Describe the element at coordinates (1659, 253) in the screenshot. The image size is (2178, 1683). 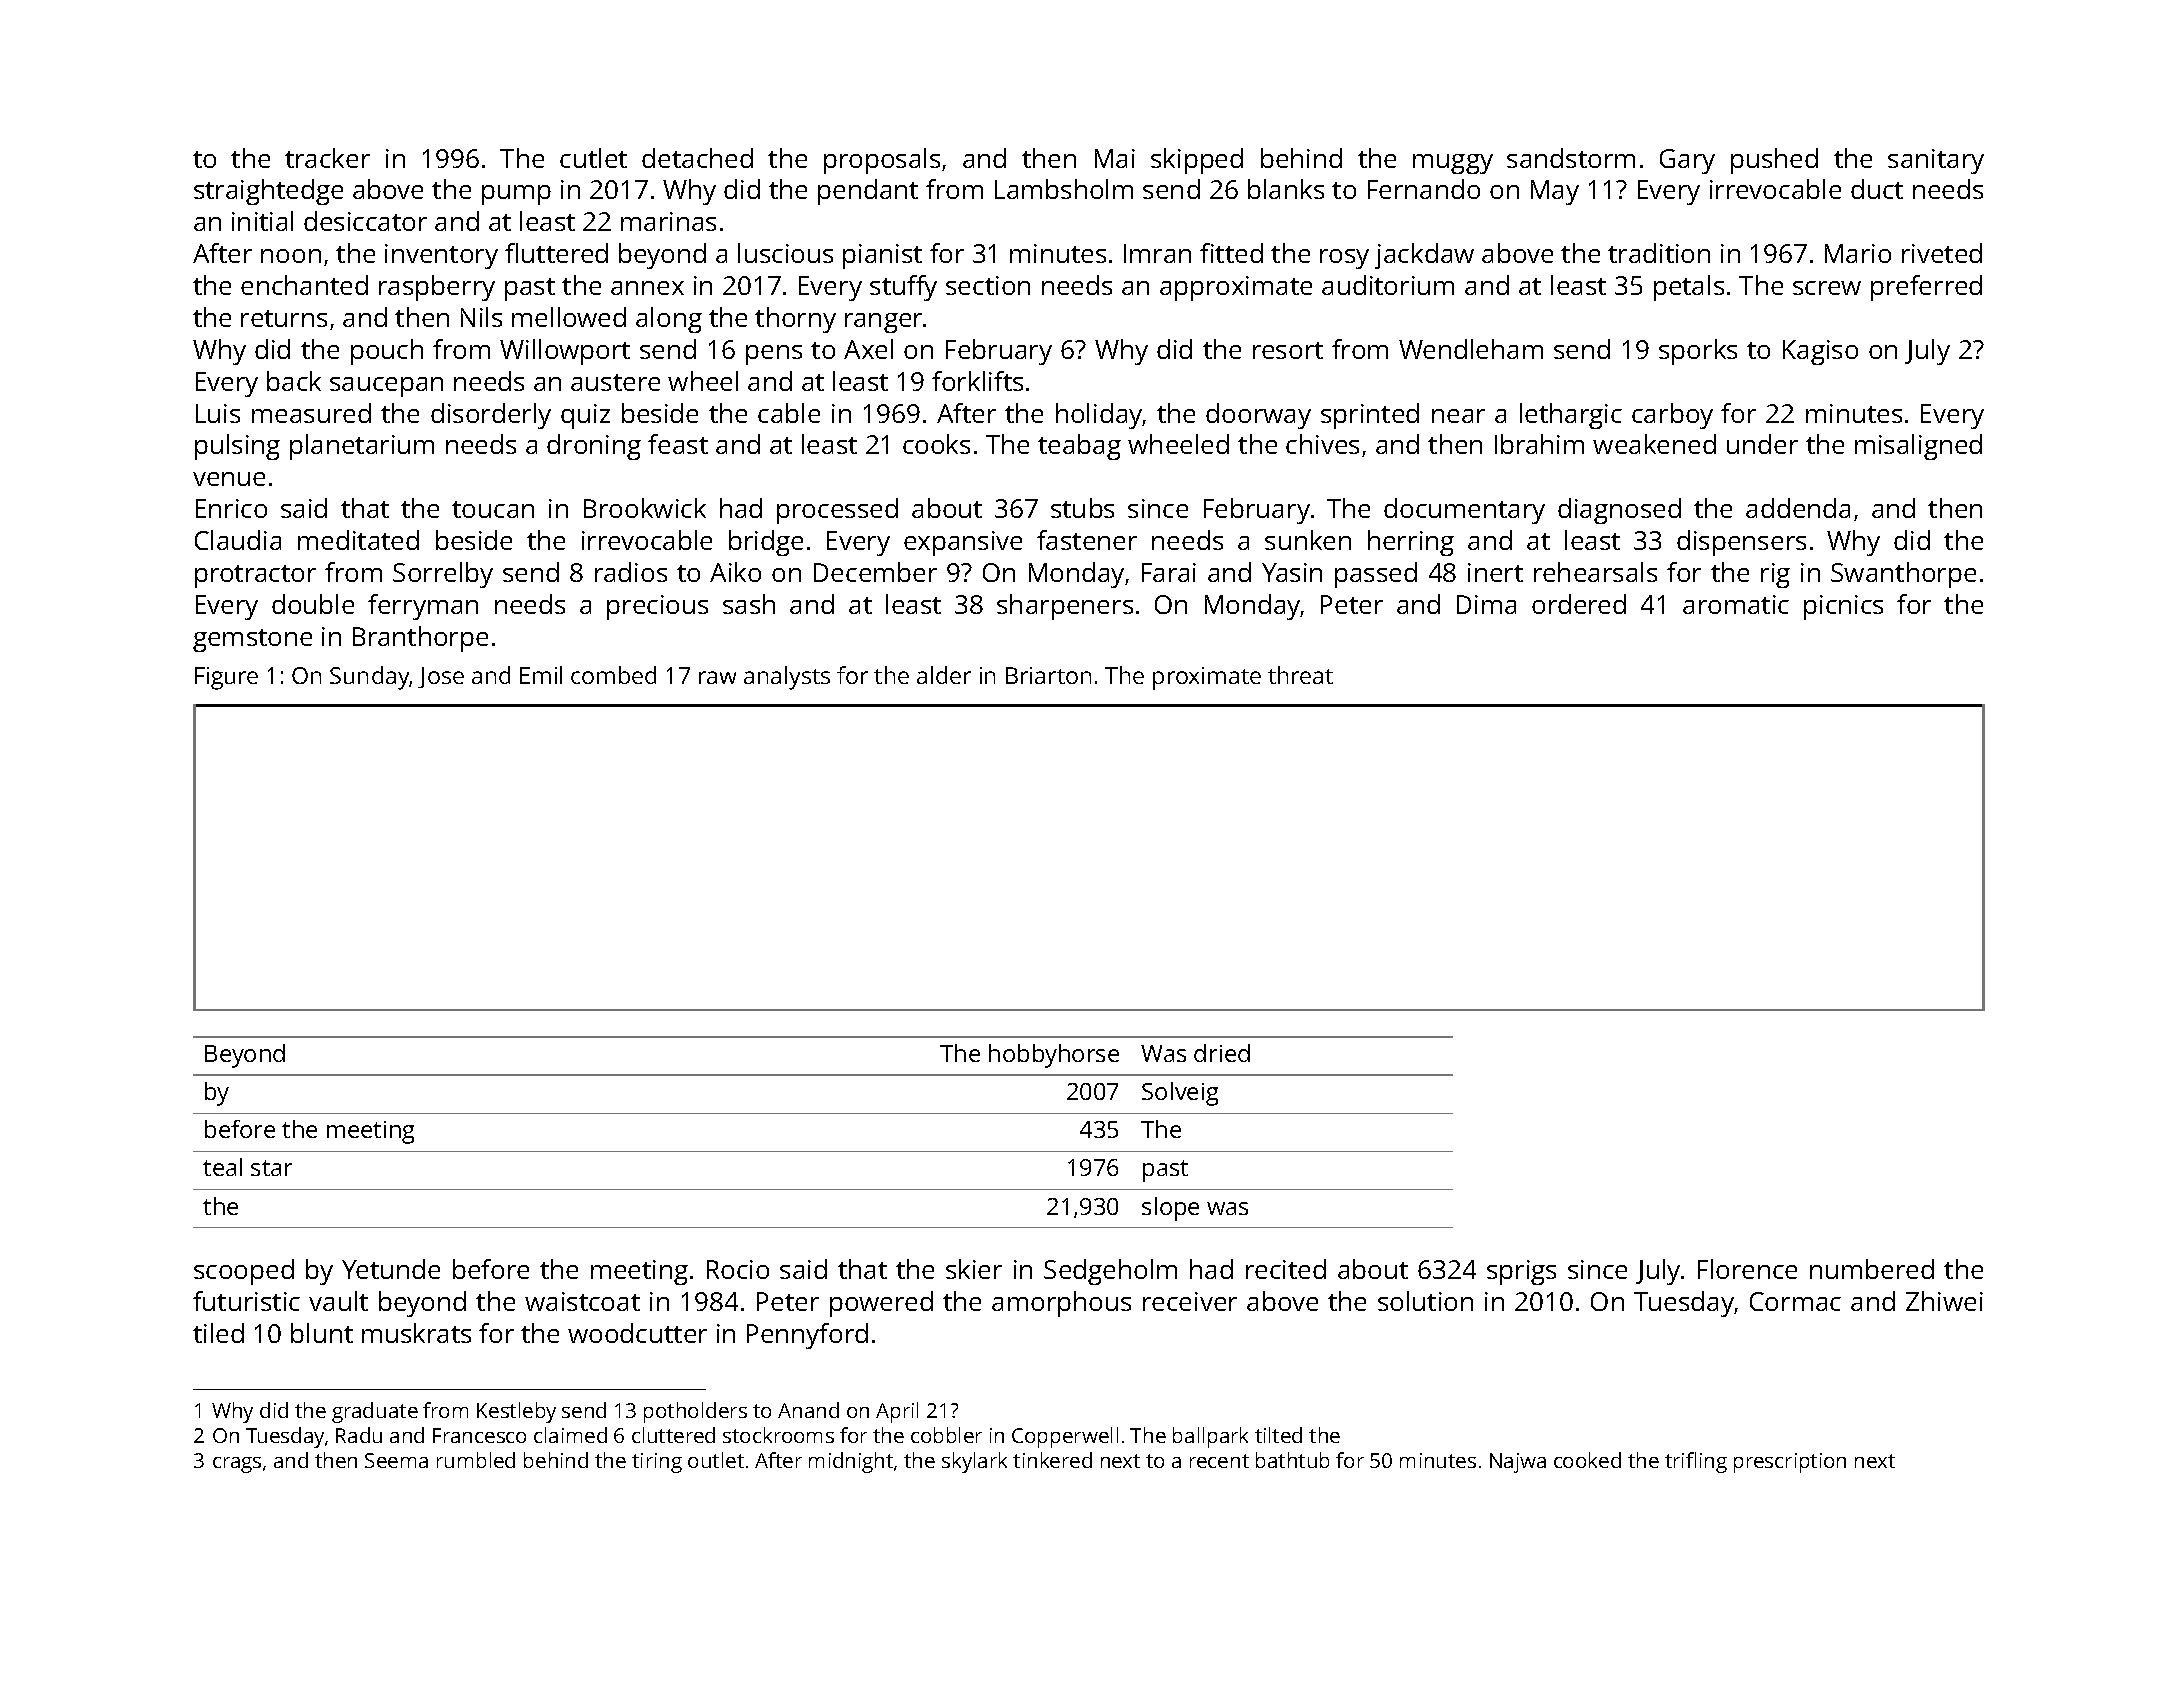
I see `tradition` at that location.
